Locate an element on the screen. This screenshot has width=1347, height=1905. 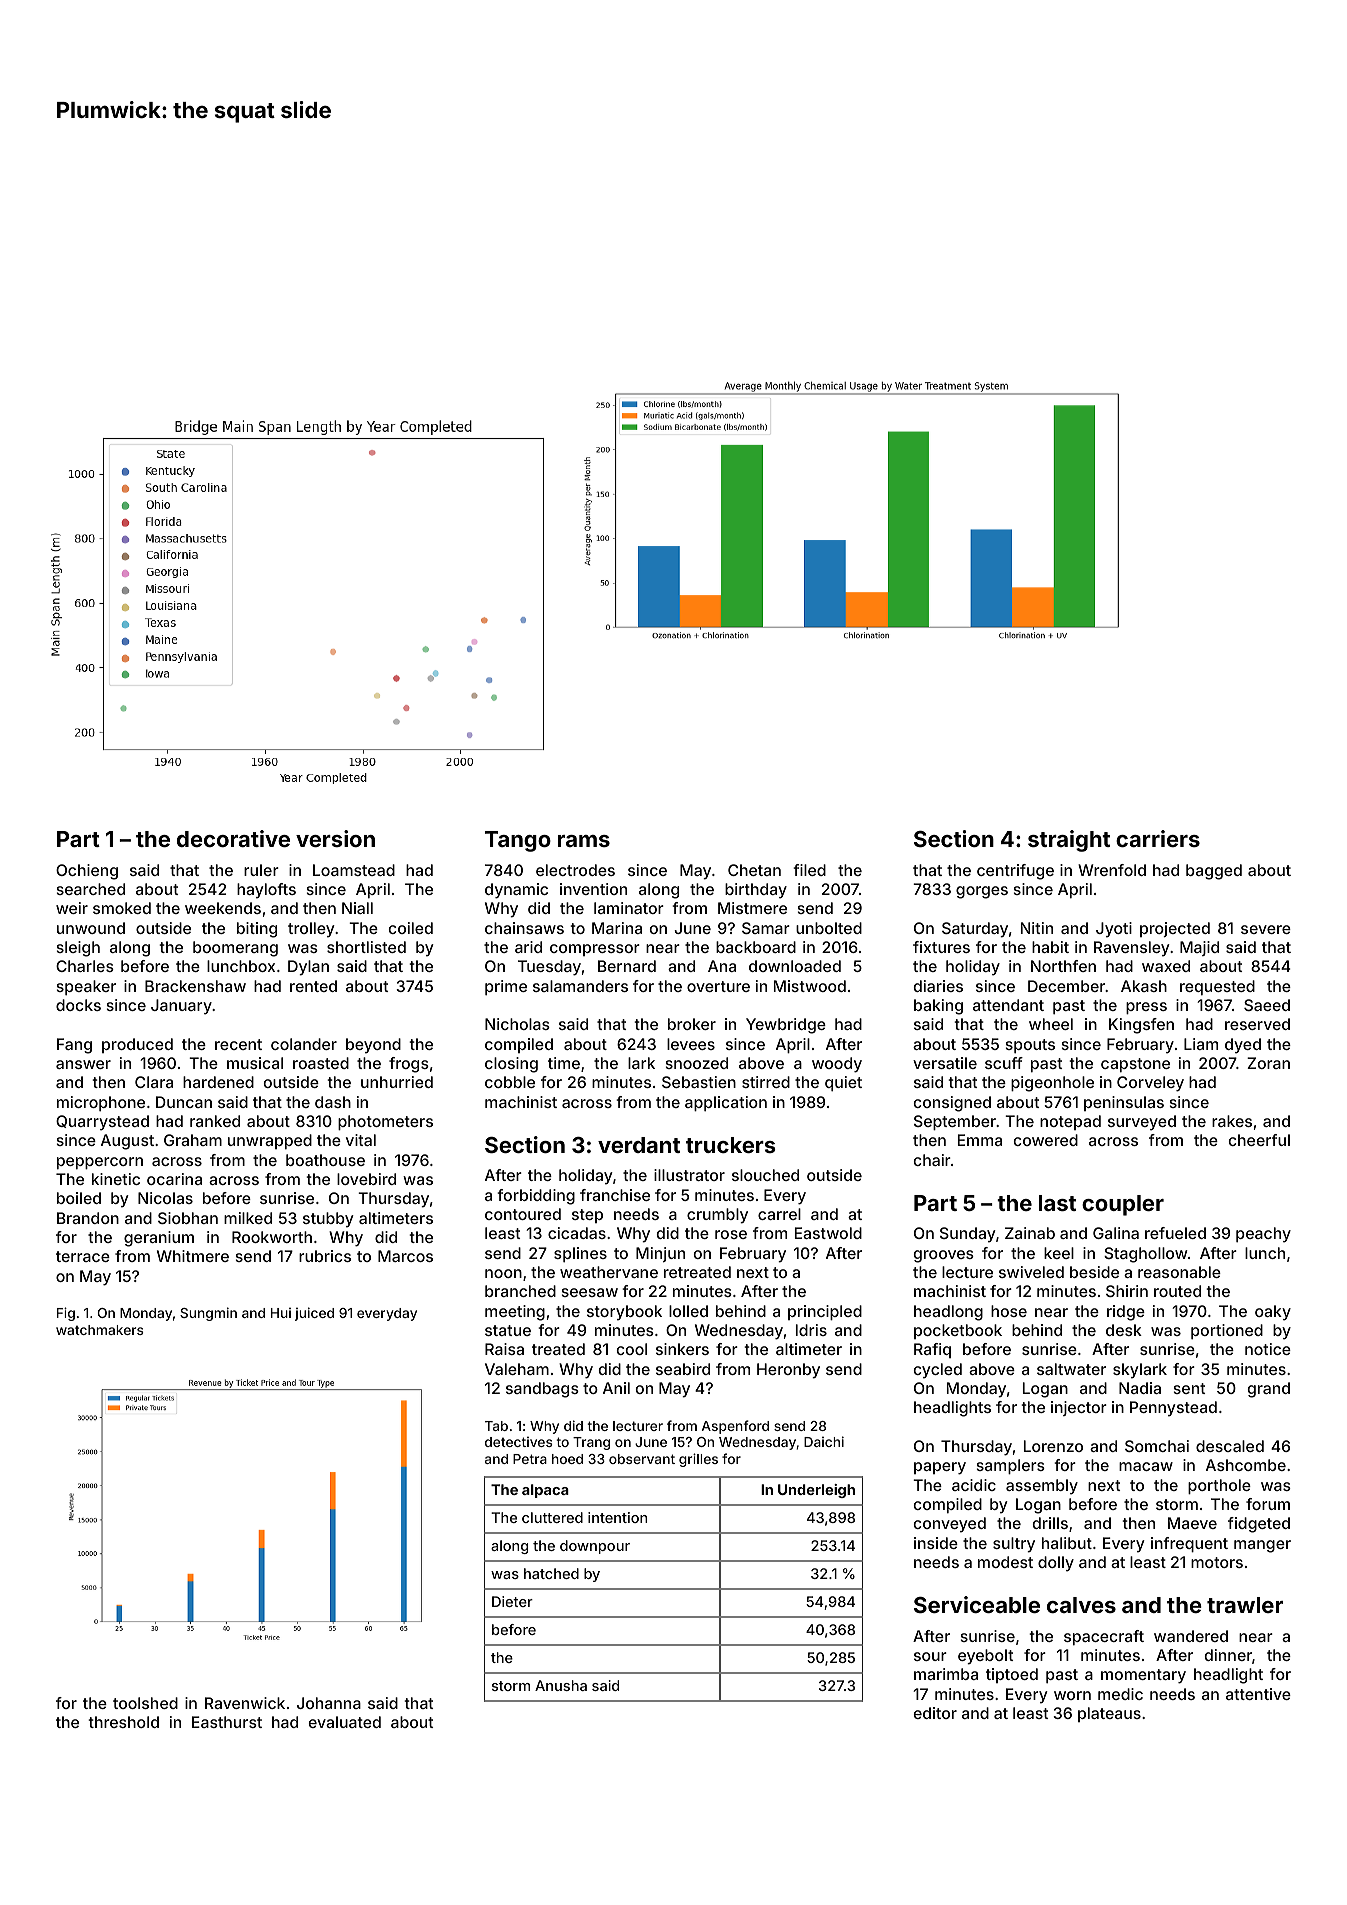
Nadia is located at coordinates (1140, 1388).
